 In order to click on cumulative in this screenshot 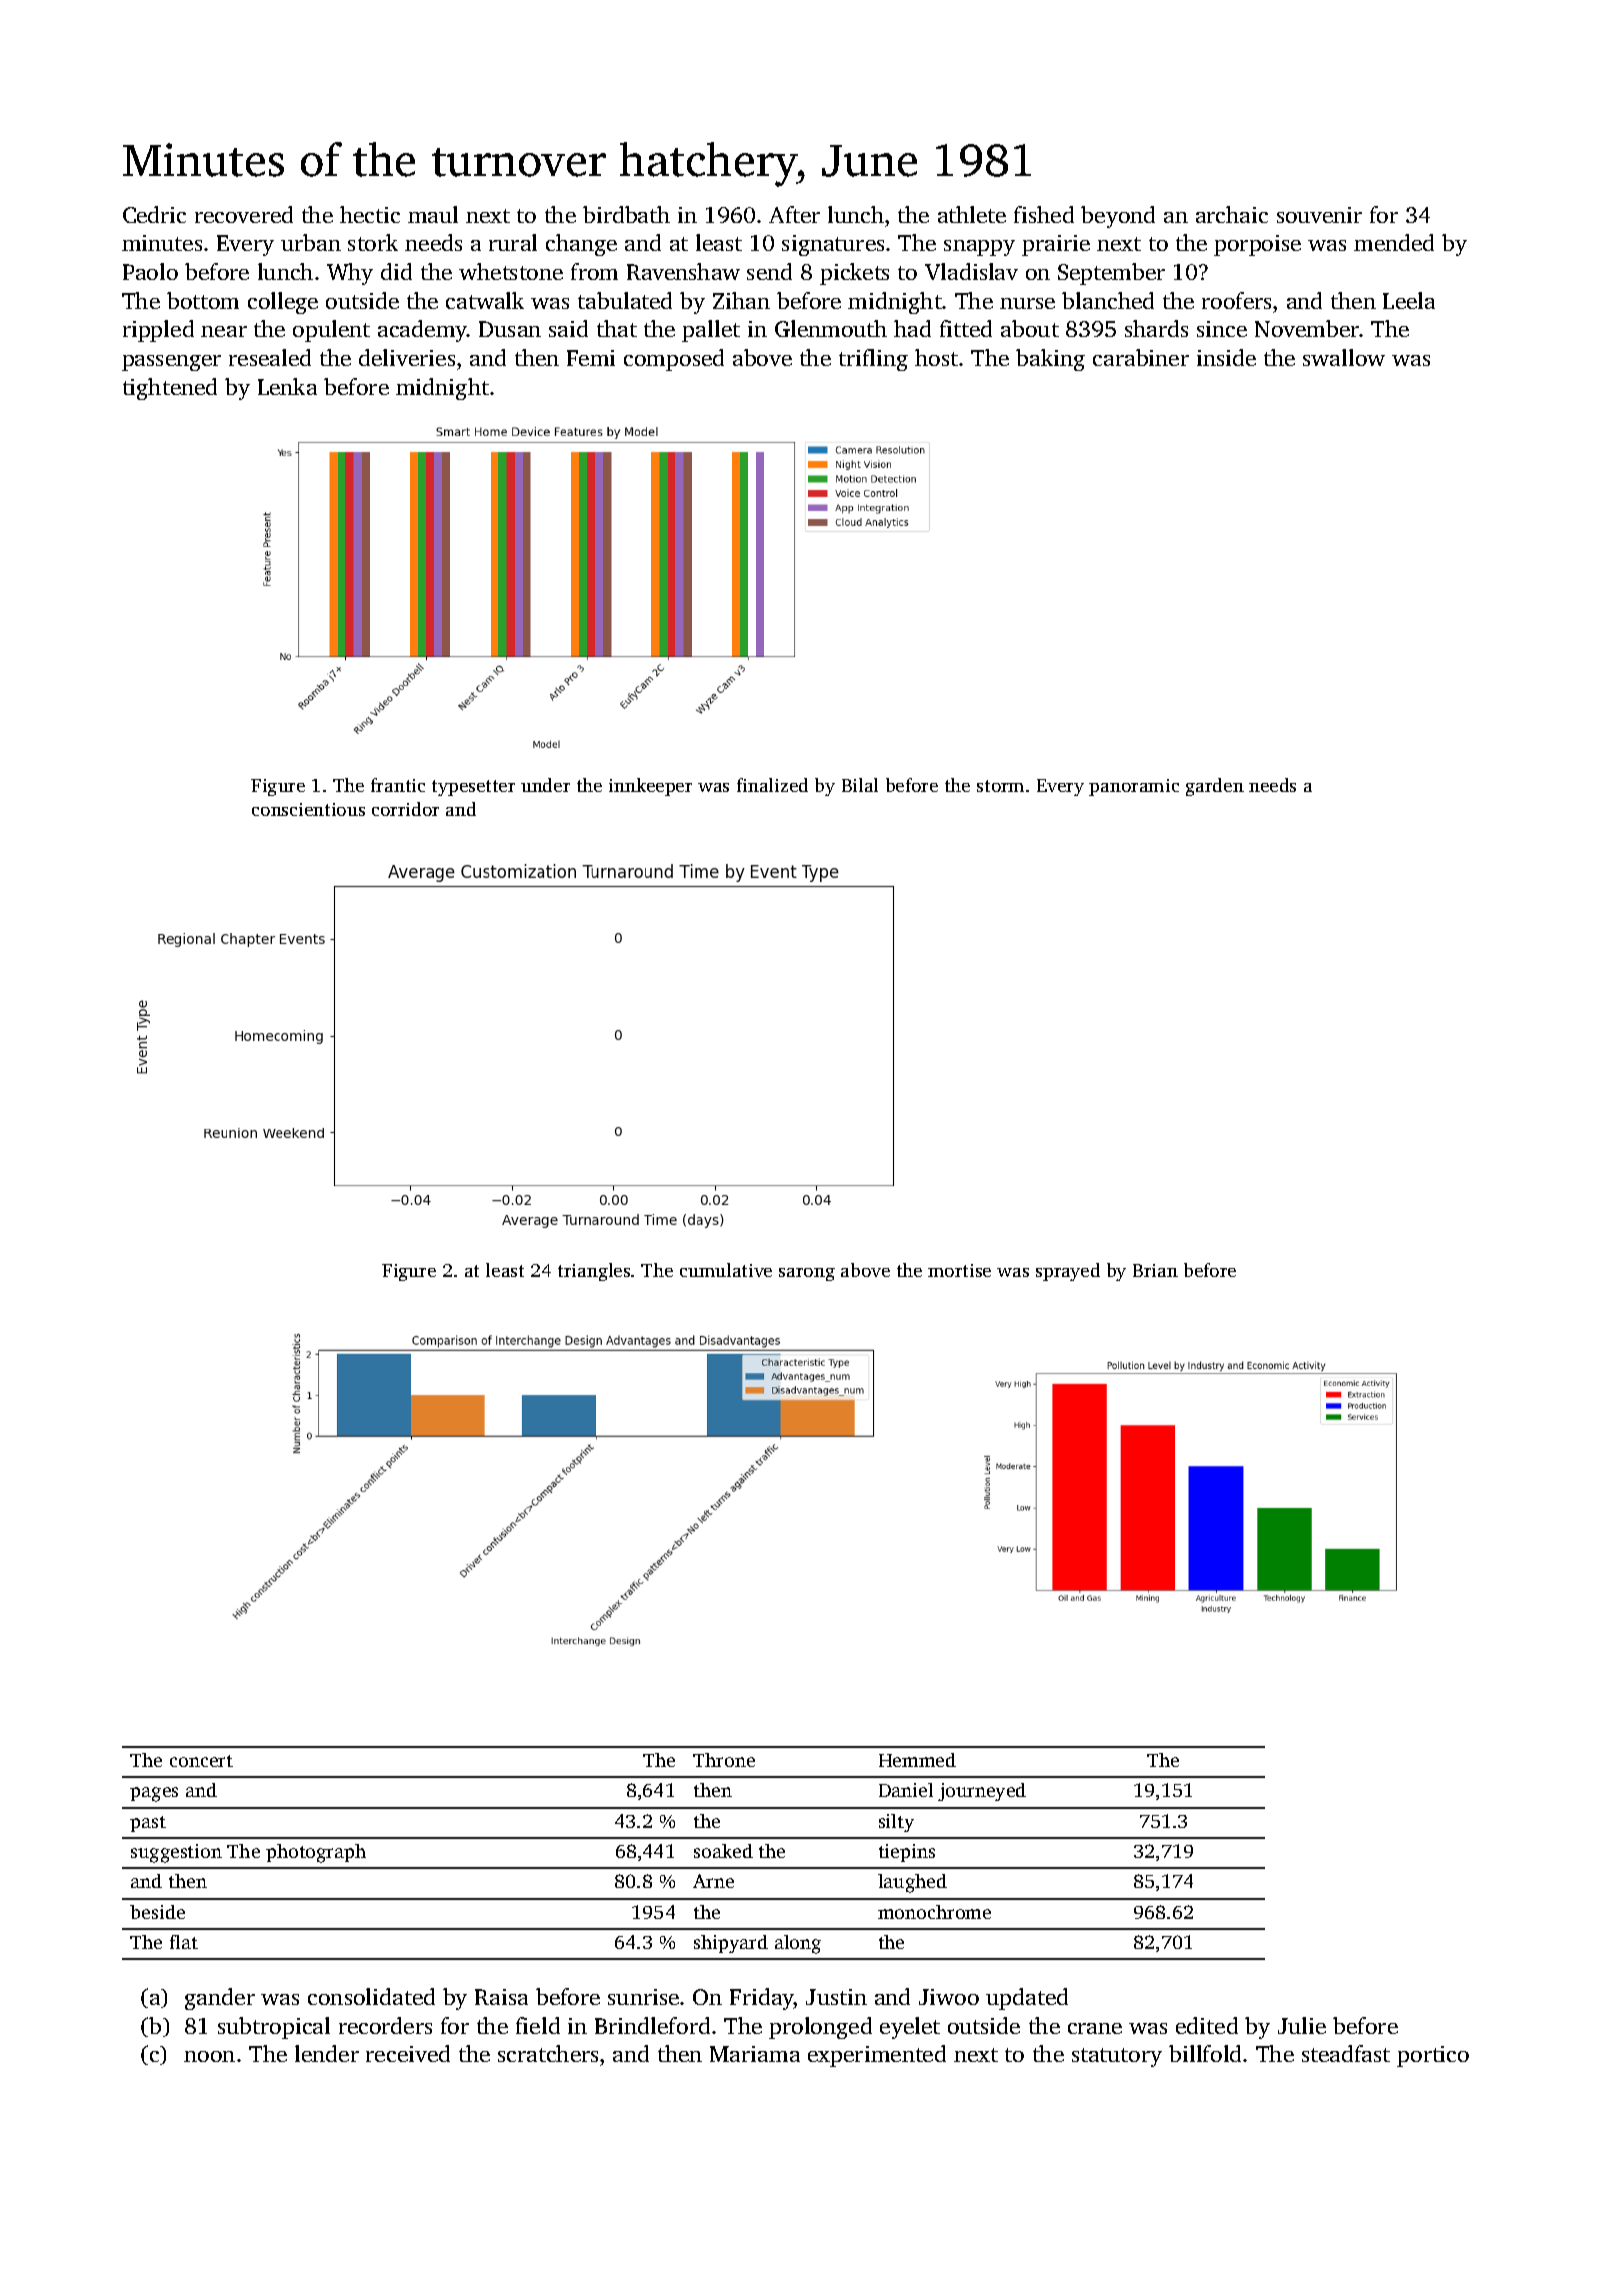, I will do `click(726, 1270)`.
